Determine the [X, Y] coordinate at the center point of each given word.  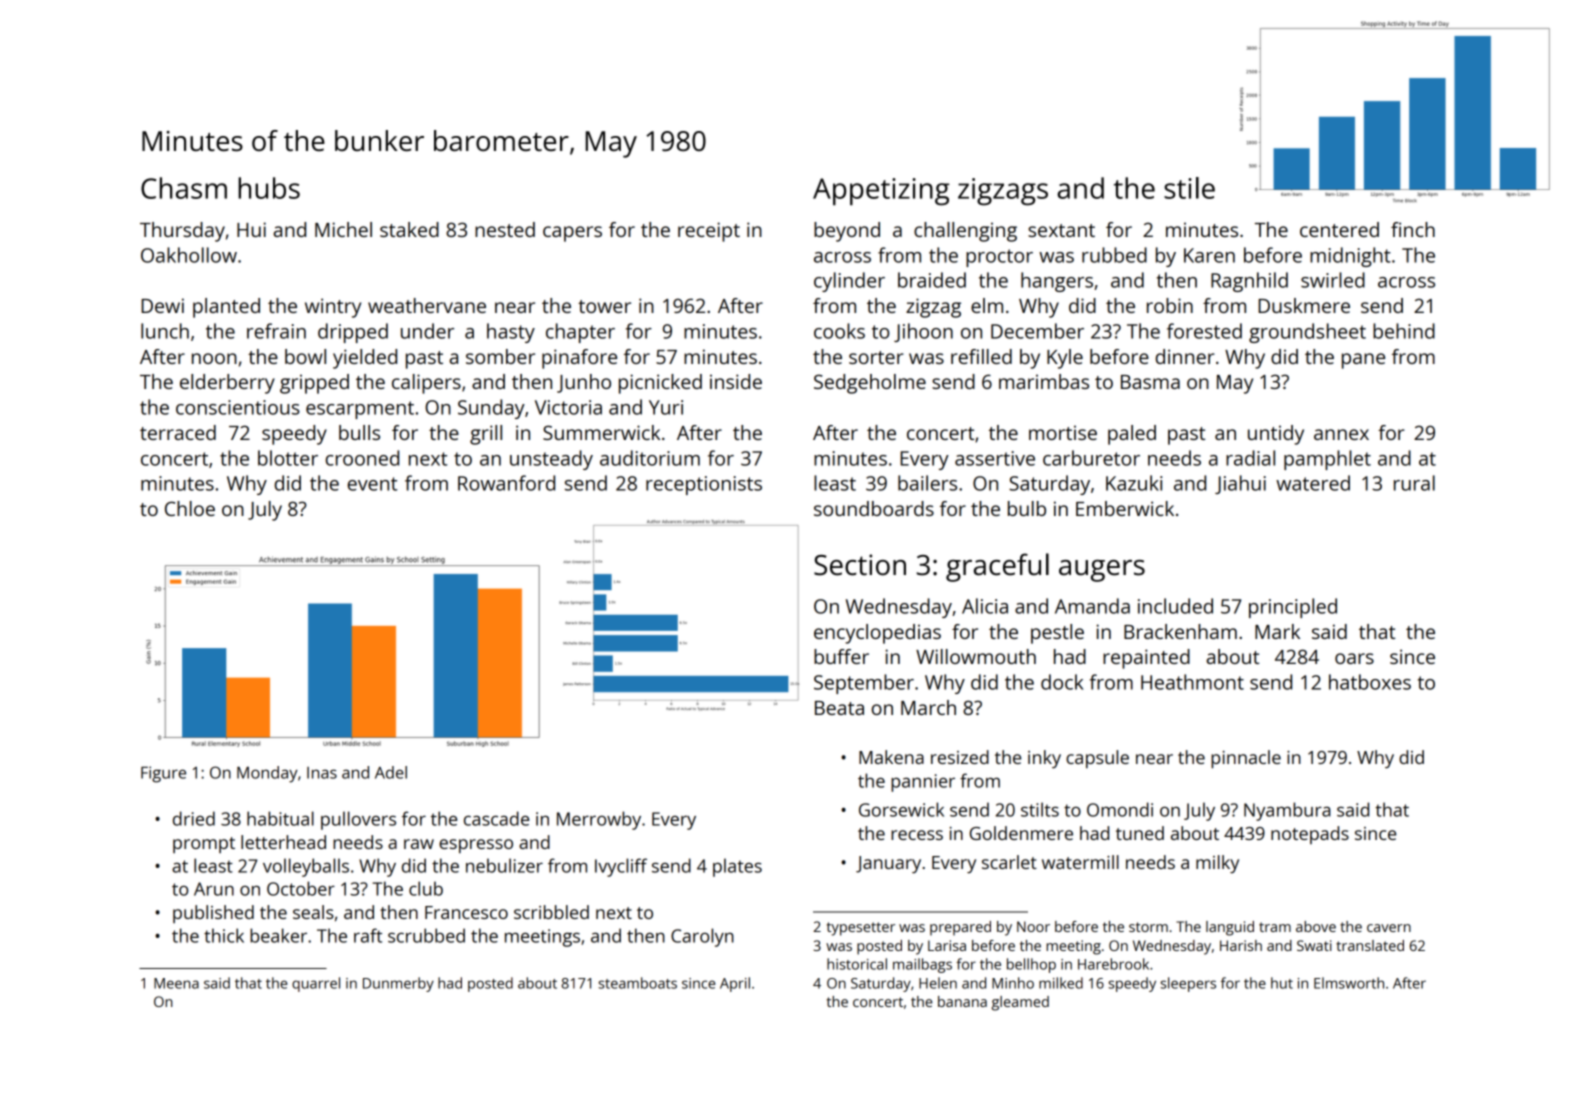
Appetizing [881, 192]
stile [1189, 188]
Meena [176, 983]
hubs [269, 188]
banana [962, 1001]
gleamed [1020, 1003]
